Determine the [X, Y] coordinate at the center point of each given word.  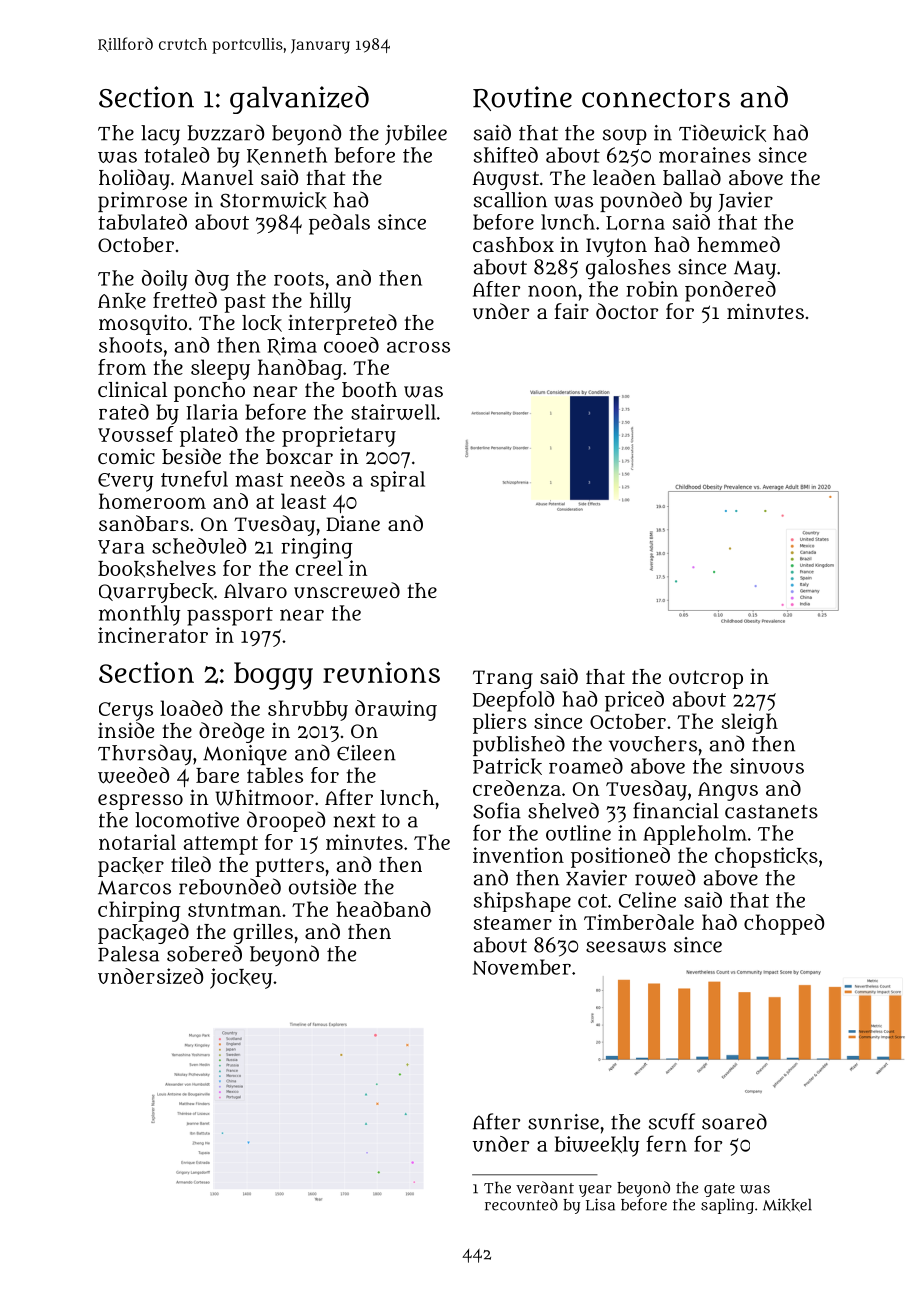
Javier [745, 202]
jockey [241, 978]
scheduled [199, 546]
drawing [396, 710]
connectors [656, 98]
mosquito [143, 324]
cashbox [513, 244]
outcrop [706, 679]
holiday [134, 179]
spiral [398, 481]
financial [676, 810]
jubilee [416, 135]
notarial [137, 842]
